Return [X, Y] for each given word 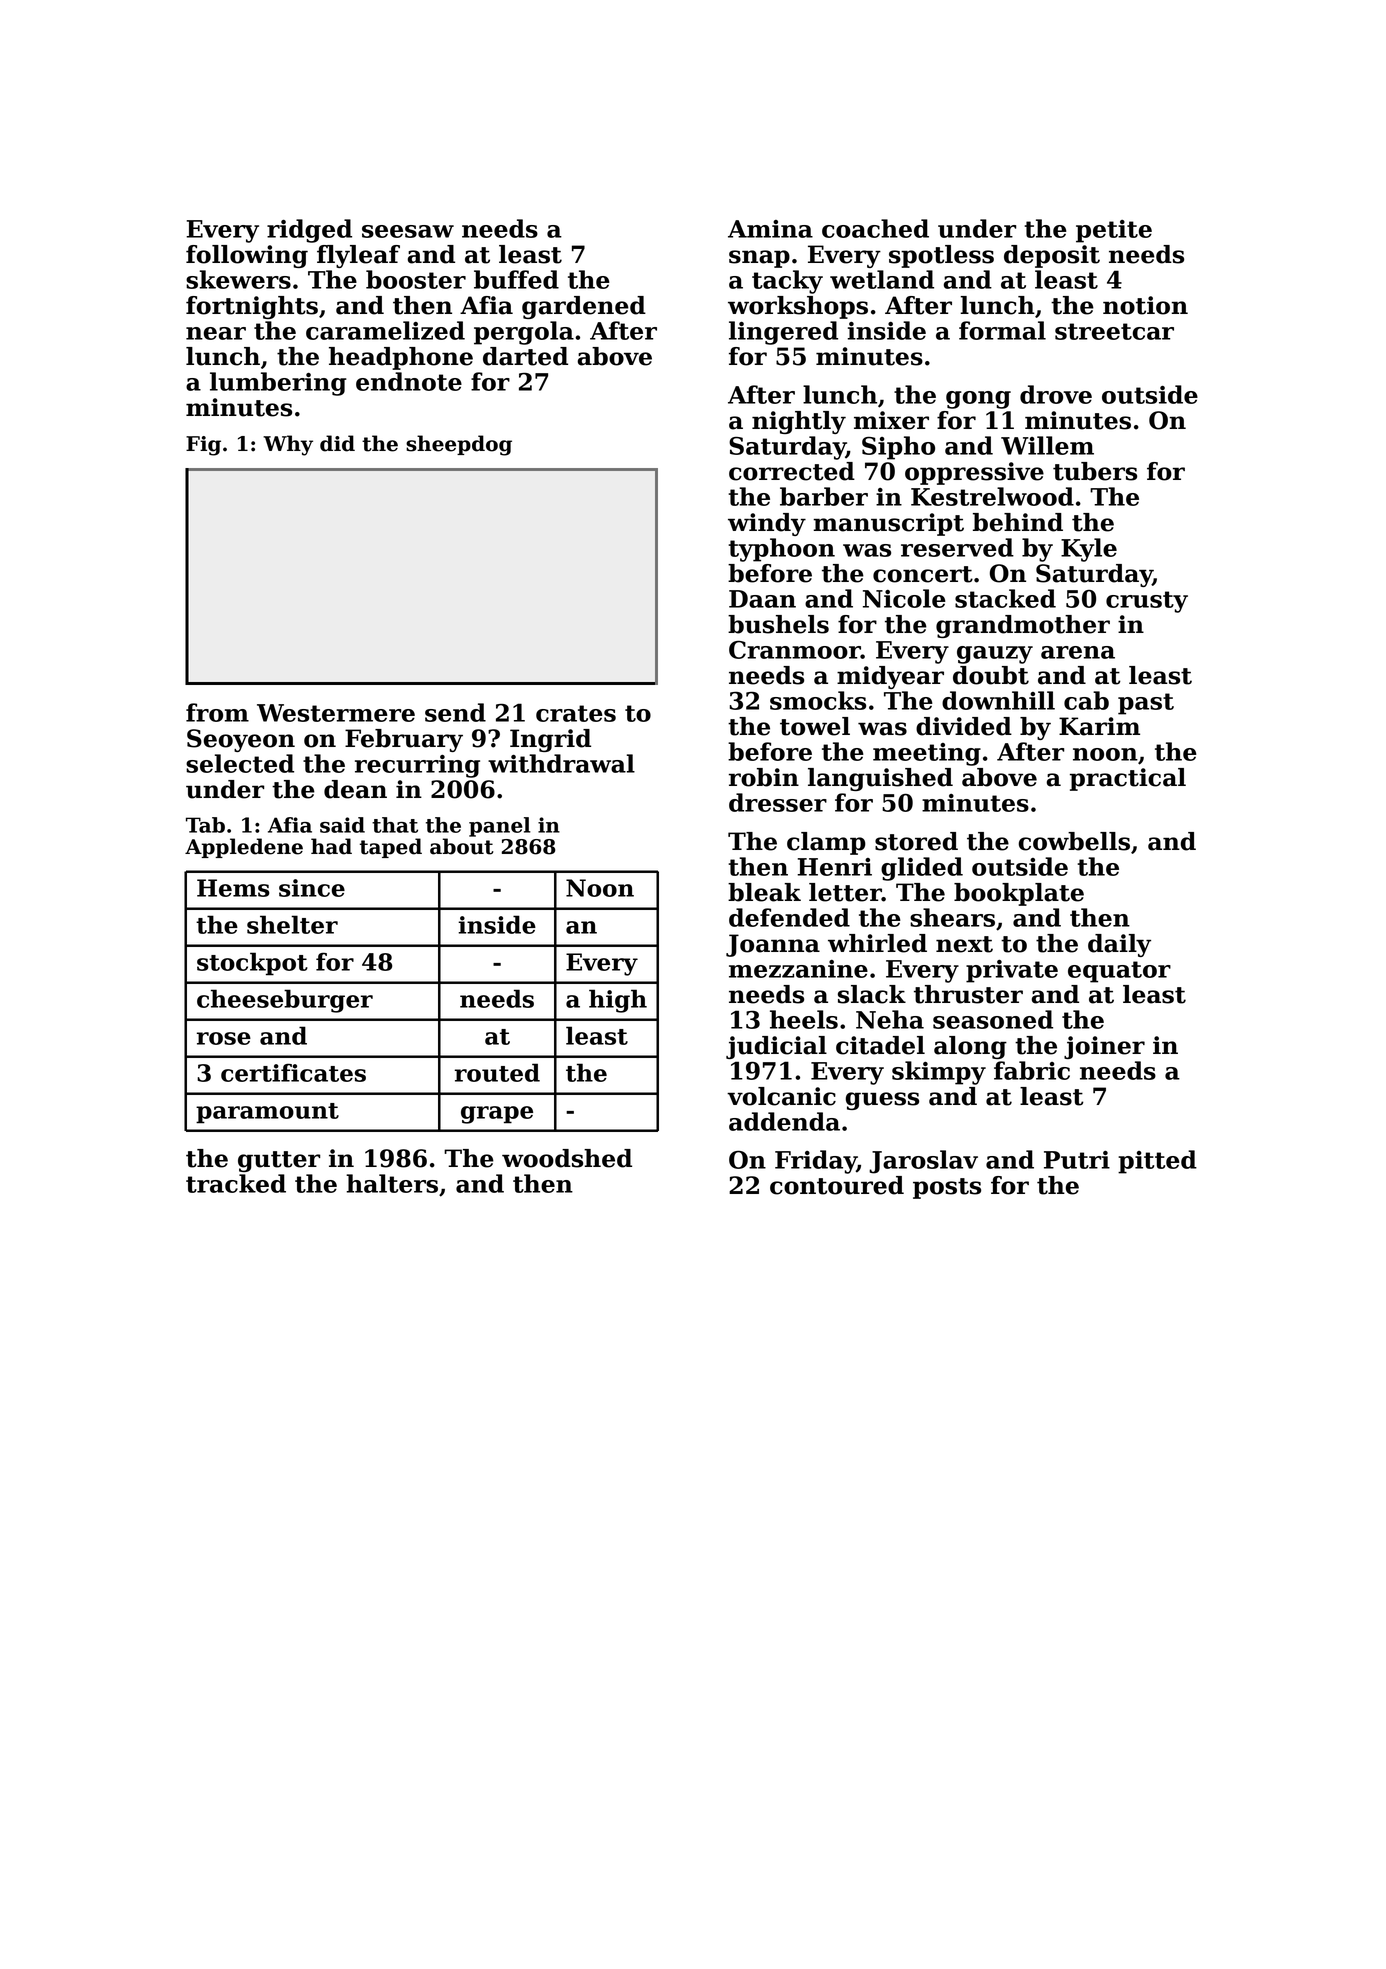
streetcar [1114, 331]
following [247, 256]
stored [916, 841]
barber [824, 496]
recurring [417, 766]
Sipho [898, 448]
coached [875, 228]
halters [392, 1183]
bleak [764, 892]
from [217, 712]
